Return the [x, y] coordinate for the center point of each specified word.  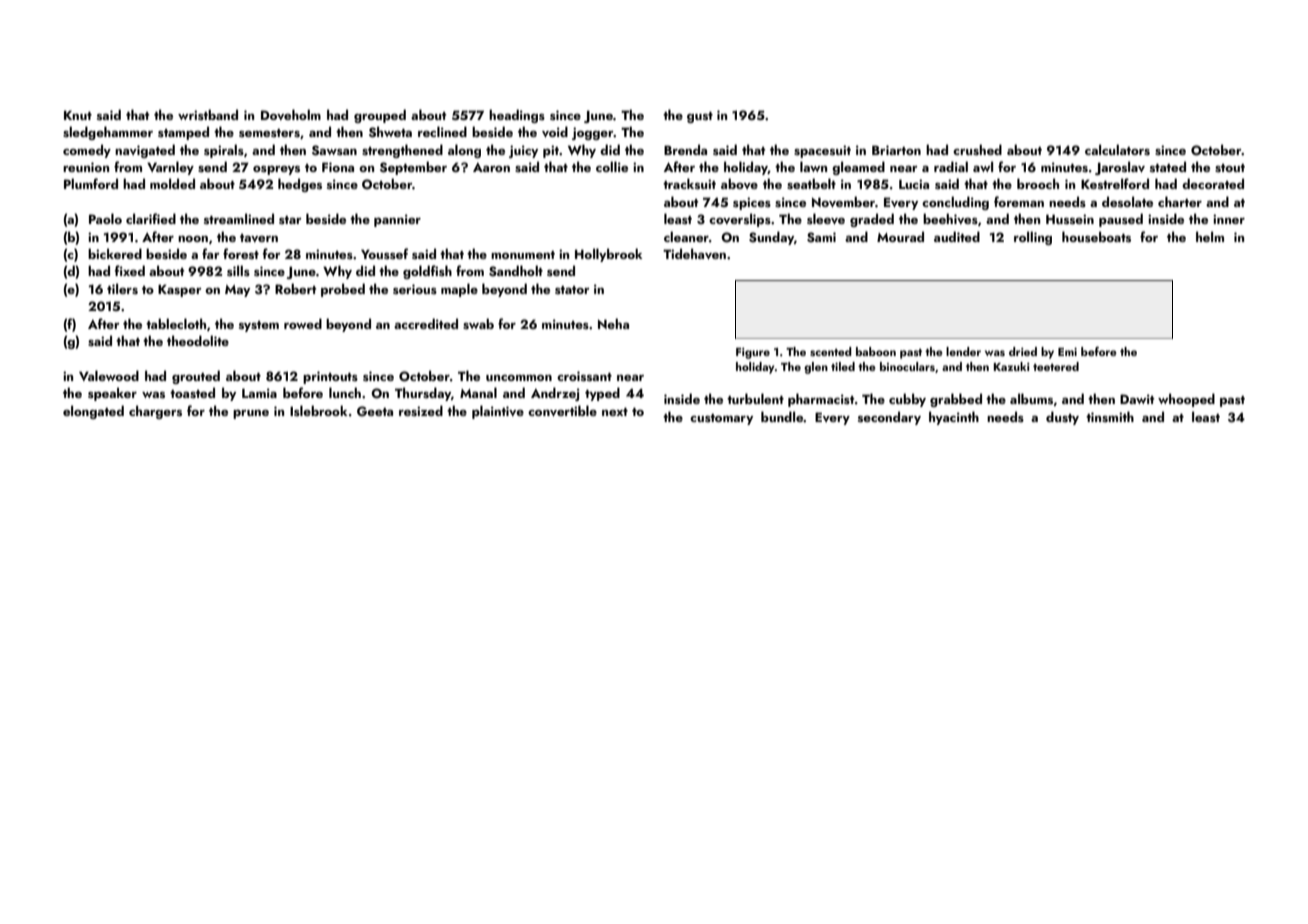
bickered [115, 253]
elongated [93, 412]
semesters [269, 133]
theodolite [198, 340]
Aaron [491, 167]
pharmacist [821, 400]
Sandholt [516, 271]
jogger [593, 133]
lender [963, 351]
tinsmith [1110, 416]
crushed [977, 149]
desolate [1127, 201]
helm [1210, 236]
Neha [613, 323]
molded [172, 183]
